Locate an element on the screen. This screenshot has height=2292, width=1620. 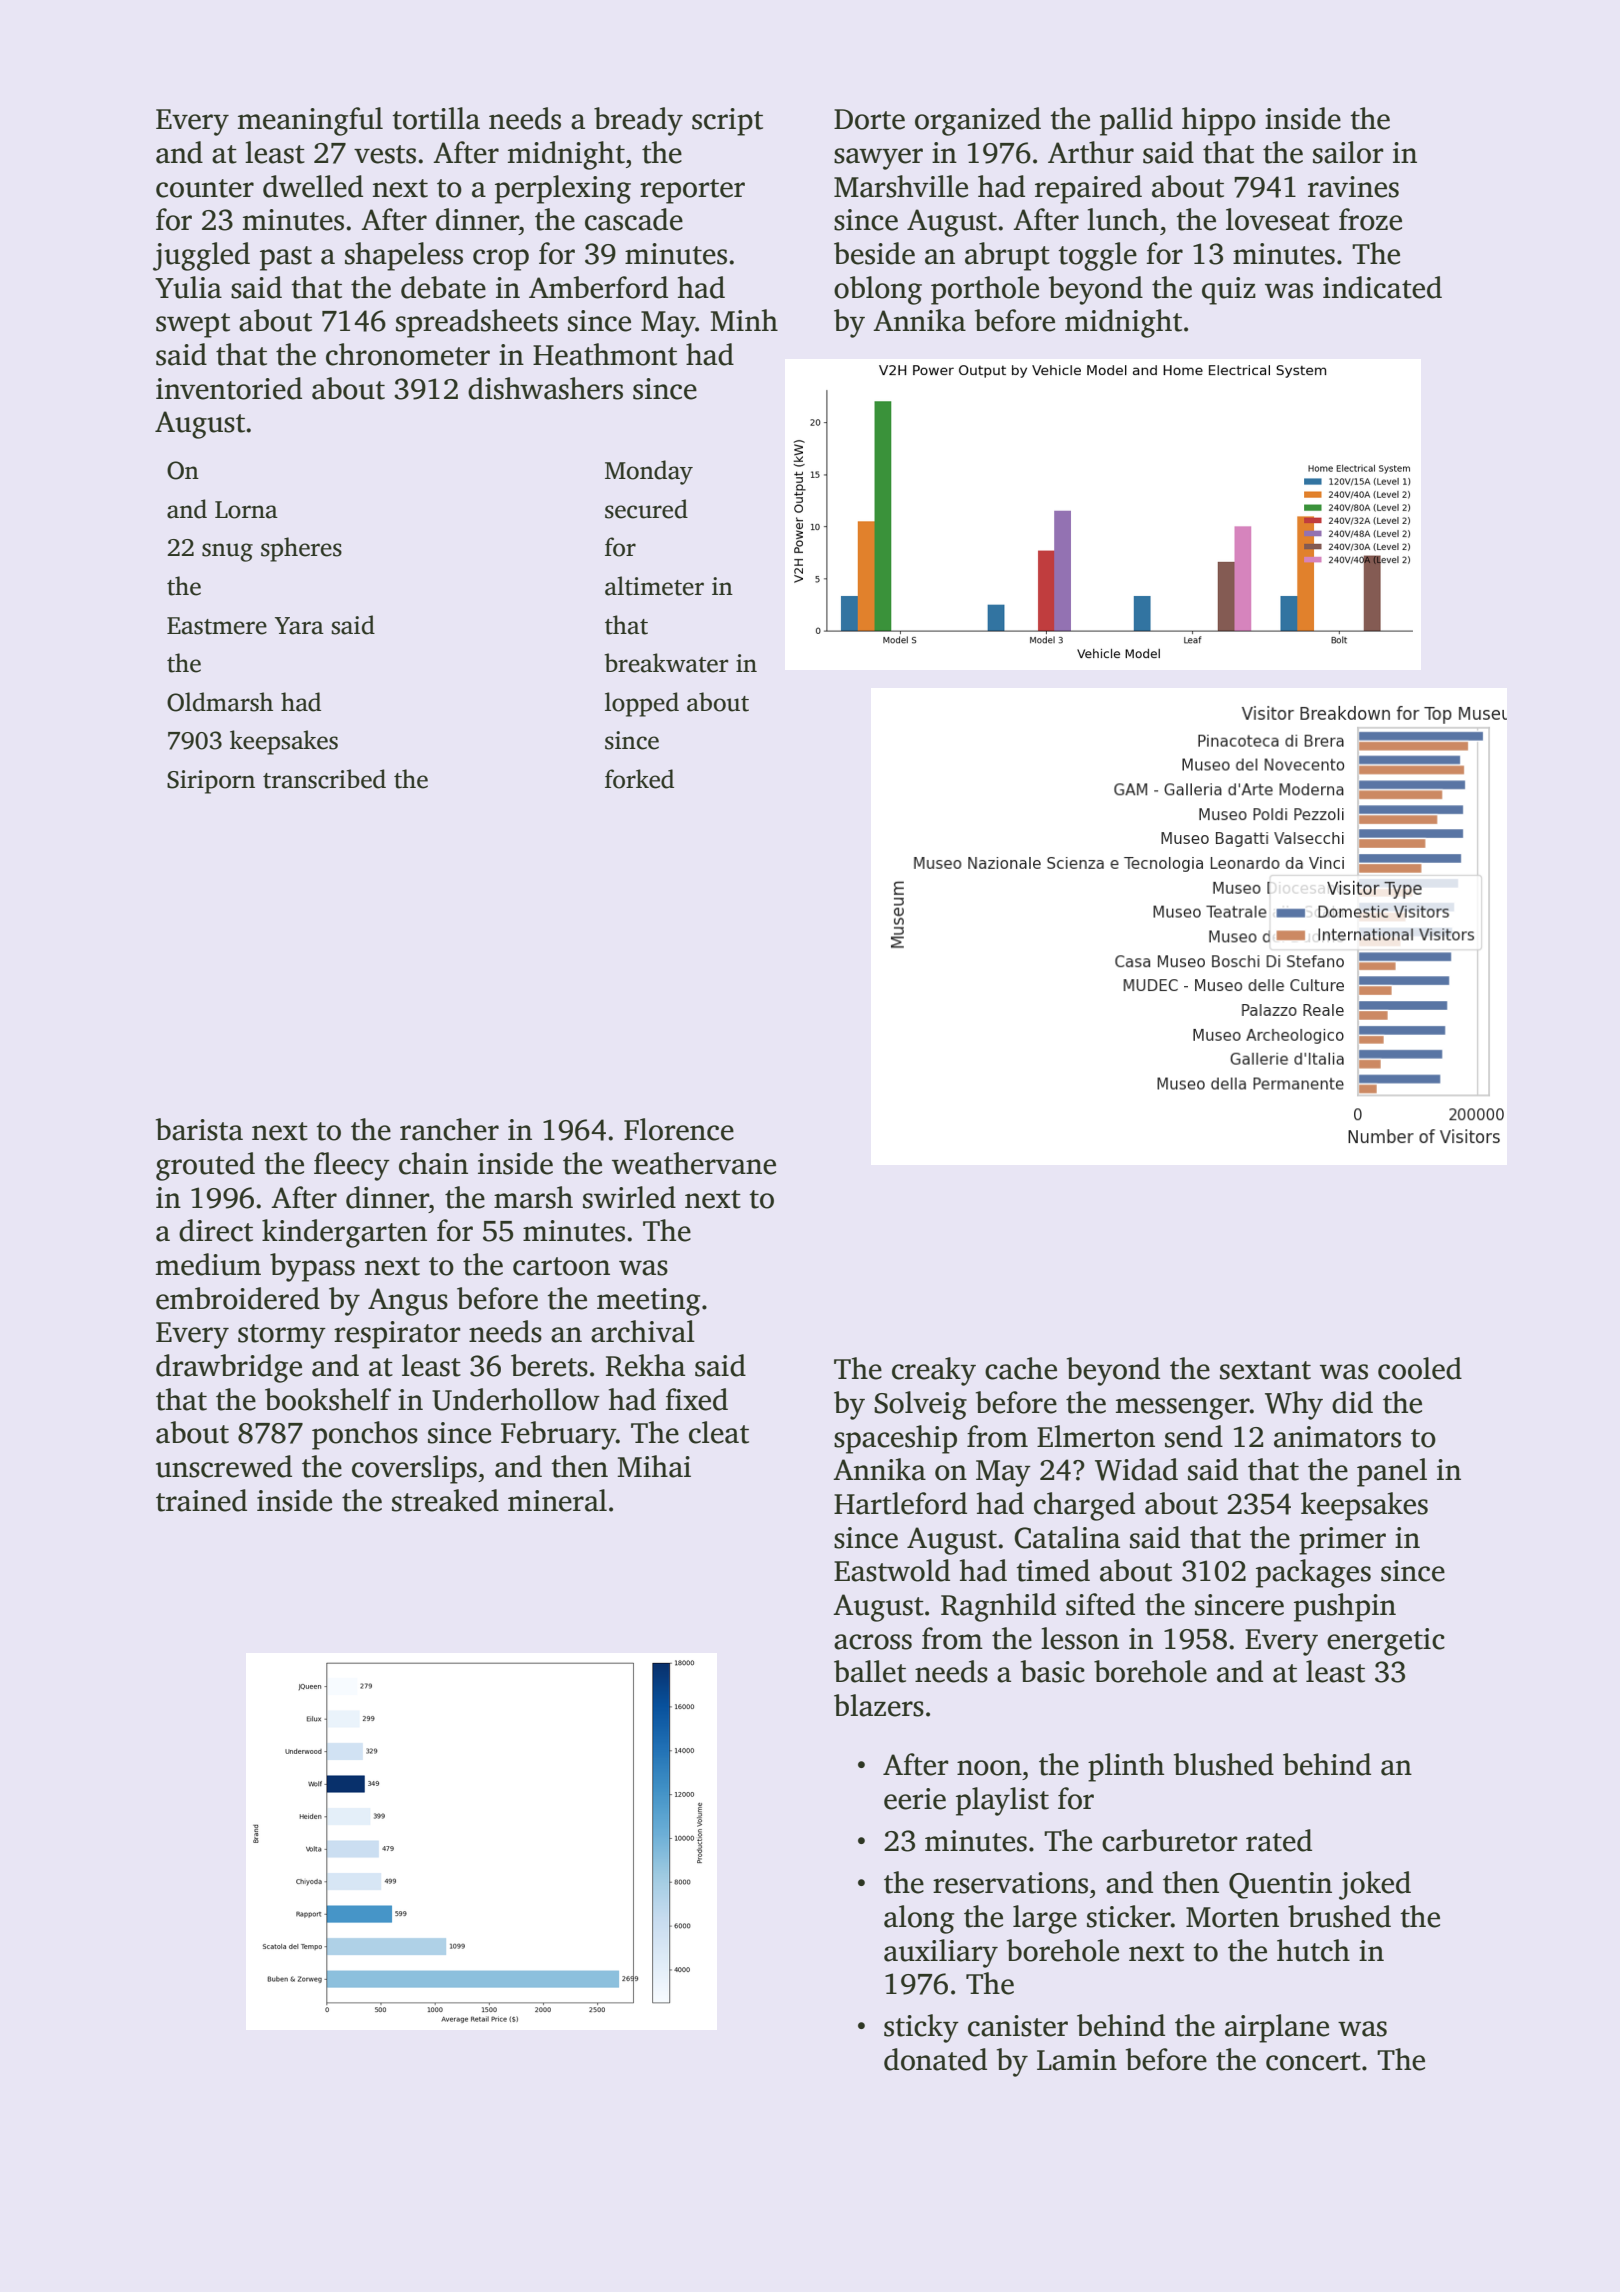
did is located at coordinates (1352, 1402).
